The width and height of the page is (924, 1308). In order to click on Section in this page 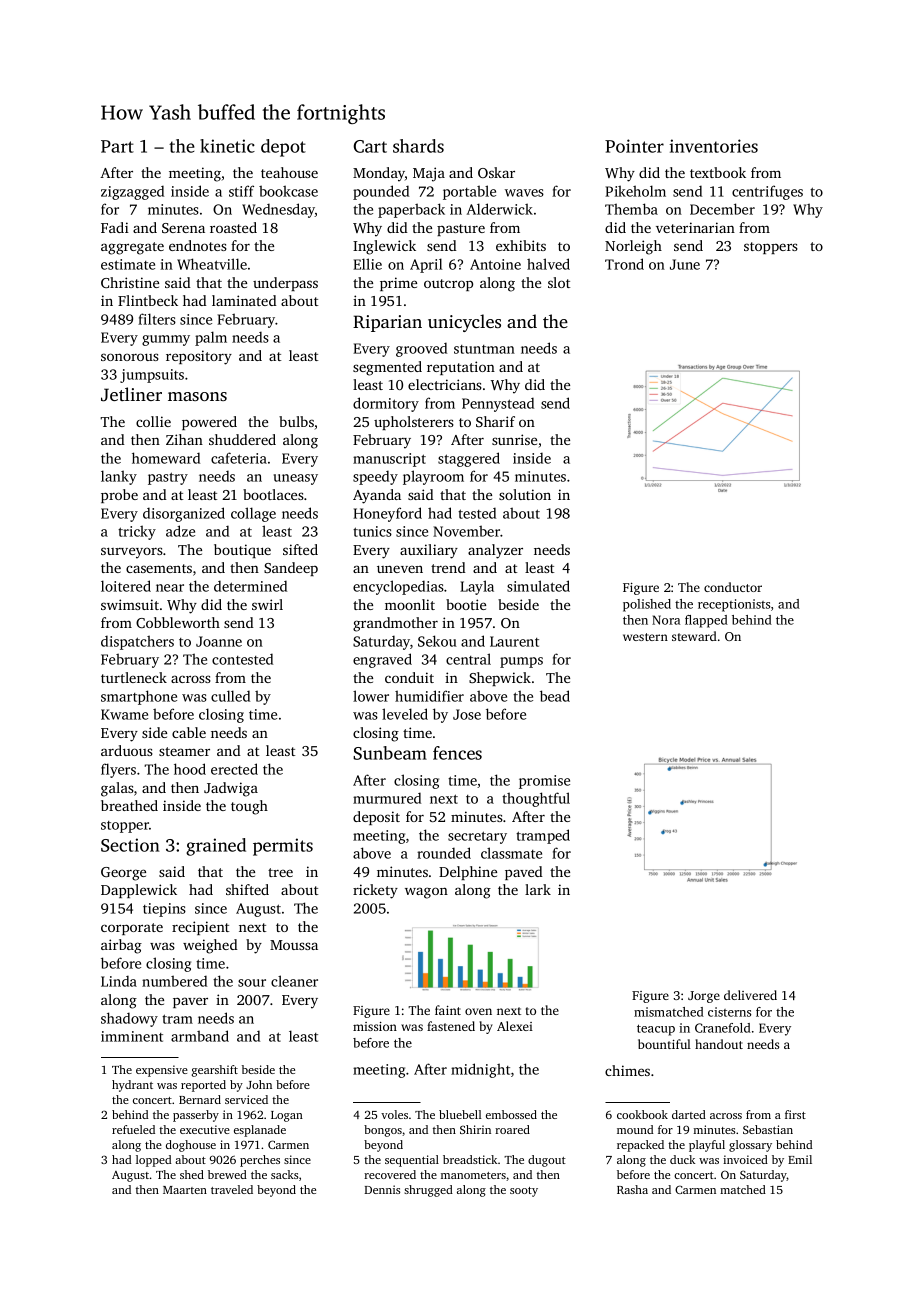, I will do `click(130, 845)`.
